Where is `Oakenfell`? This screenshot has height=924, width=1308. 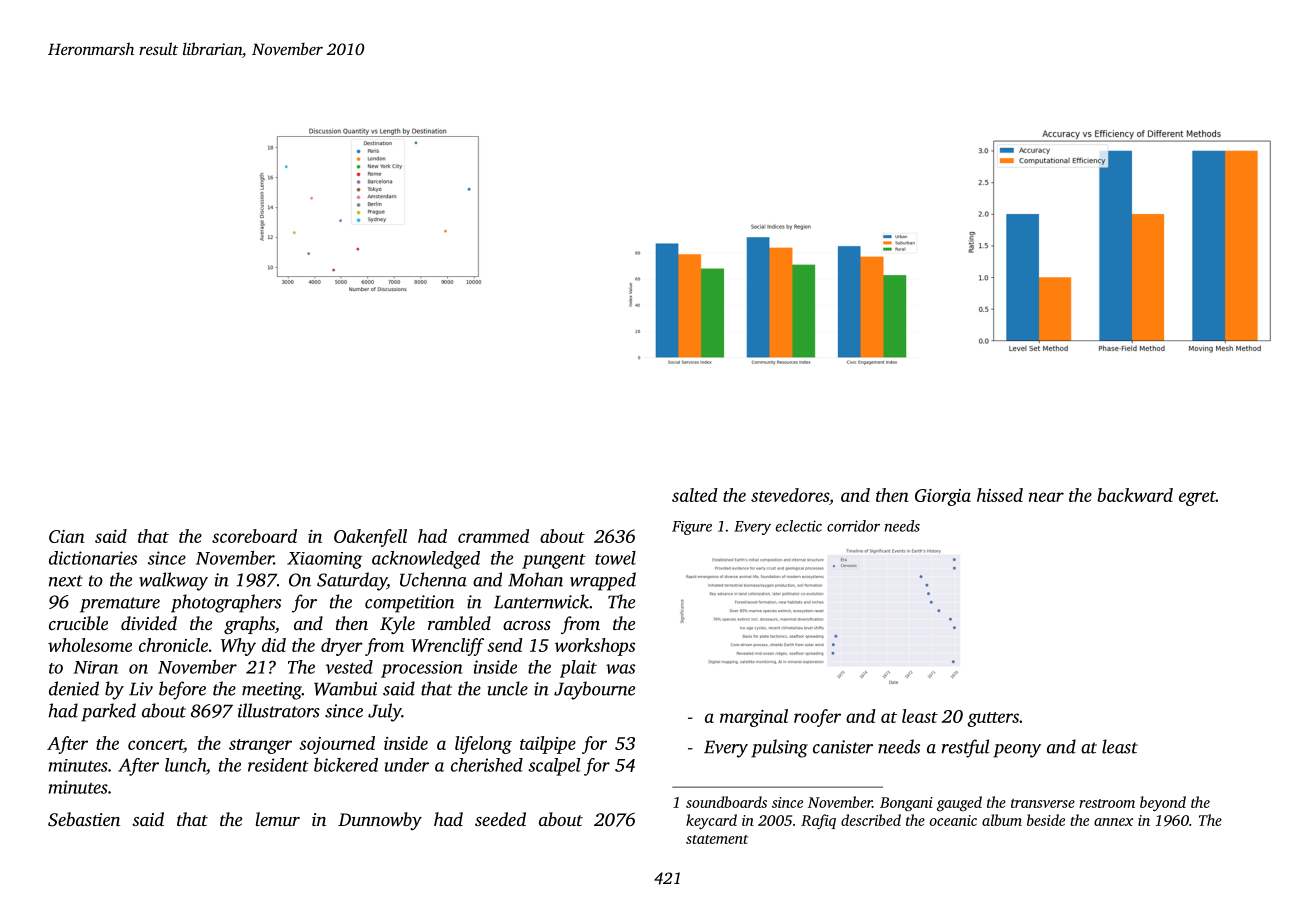
Oakenfell is located at coordinates (370, 538).
